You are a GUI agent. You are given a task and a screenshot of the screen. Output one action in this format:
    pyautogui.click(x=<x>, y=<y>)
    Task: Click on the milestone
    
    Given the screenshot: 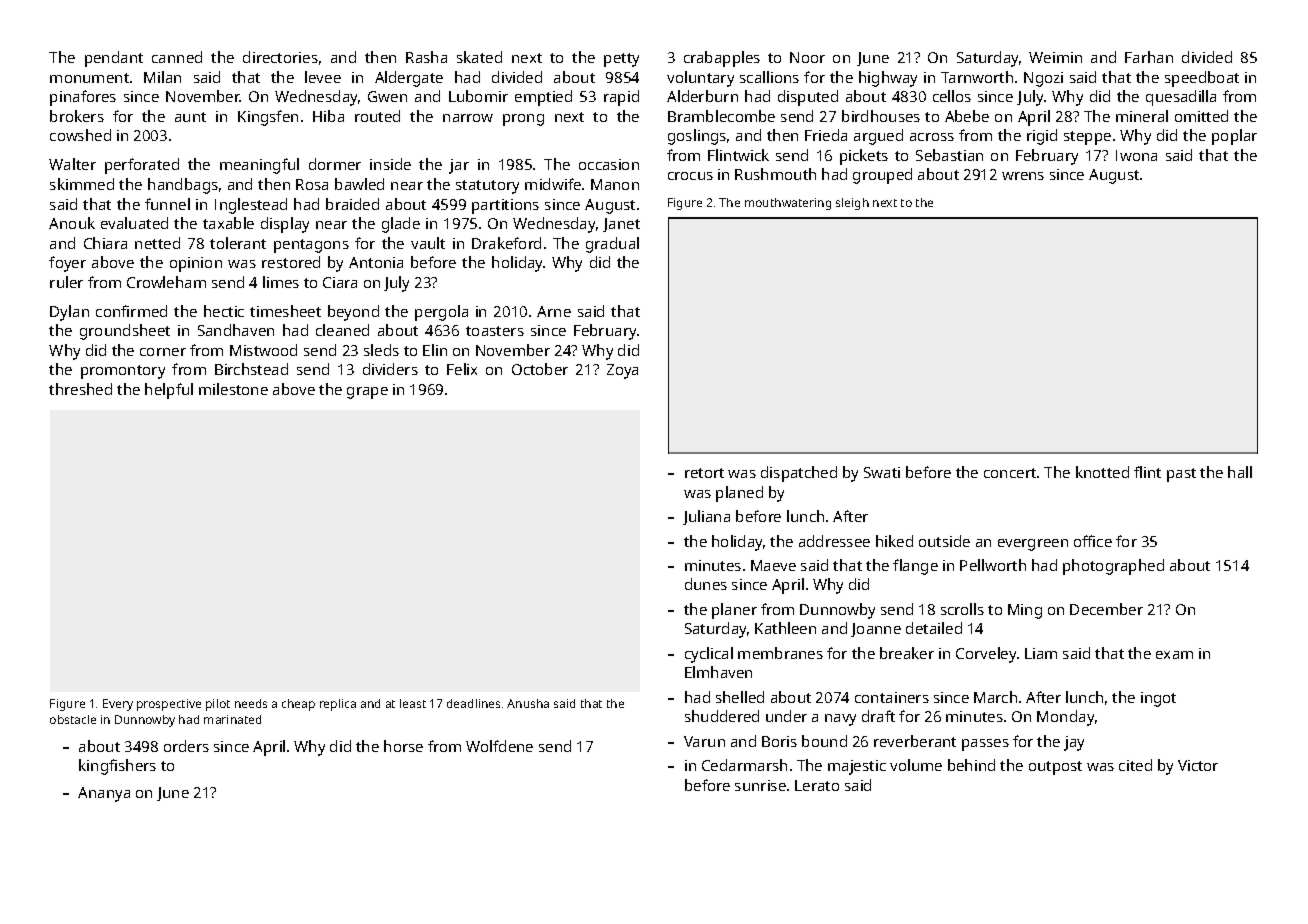 What is the action you would take?
    pyautogui.click(x=233, y=389)
